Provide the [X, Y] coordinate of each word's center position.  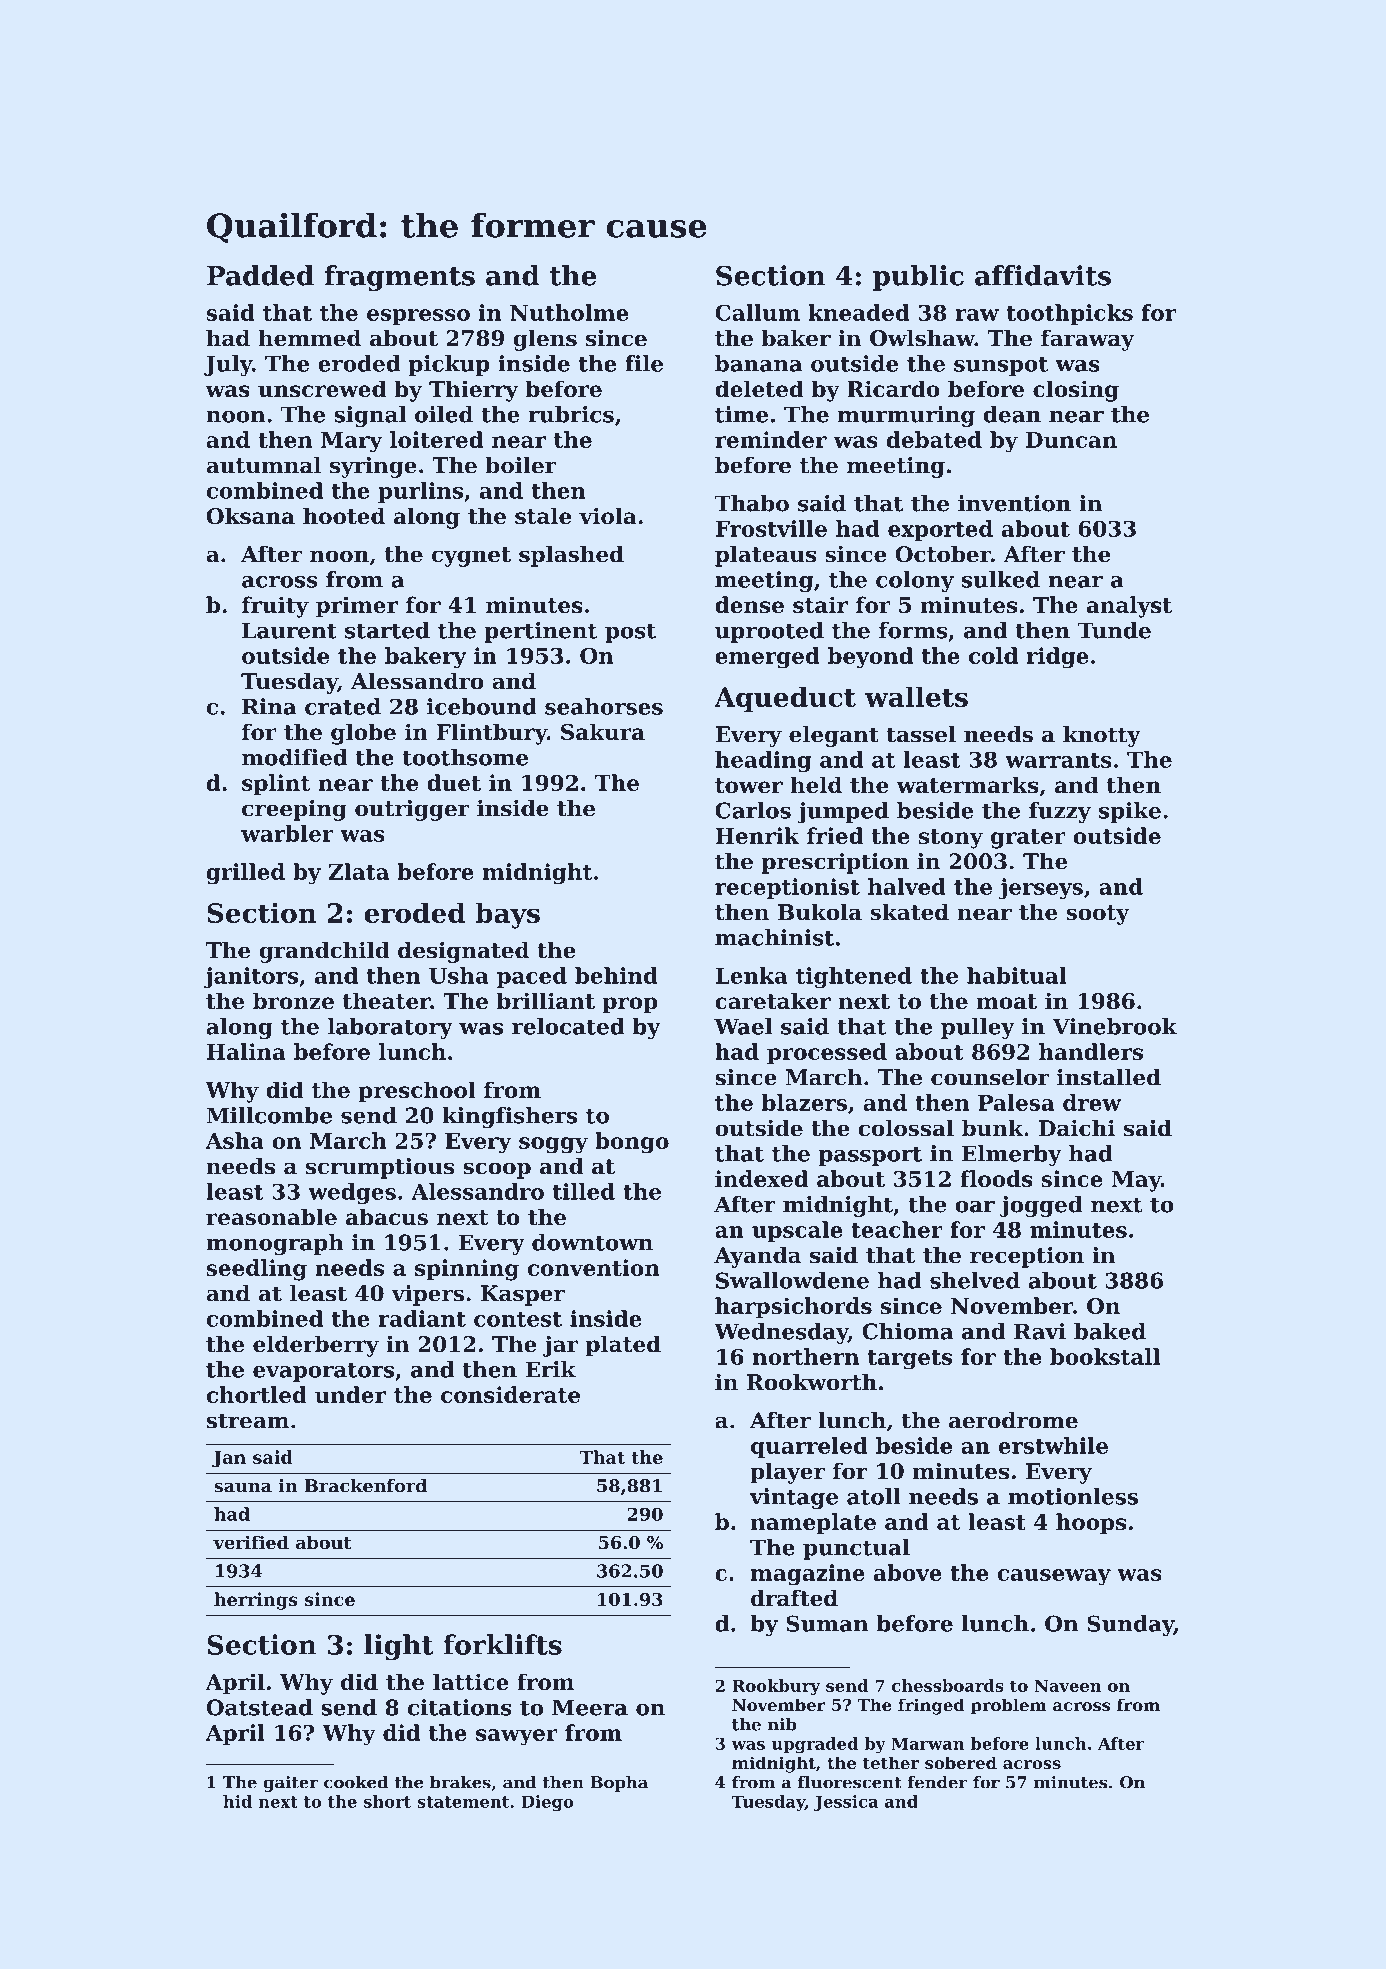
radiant [422, 1318]
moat [1007, 1001]
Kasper [523, 1295]
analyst [1129, 607]
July [228, 365]
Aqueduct [785, 699]
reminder [771, 439]
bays [507, 915]
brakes [460, 1782]
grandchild [324, 952]
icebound [482, 706]
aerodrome [1013, 1420]
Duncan [1071, 440]
